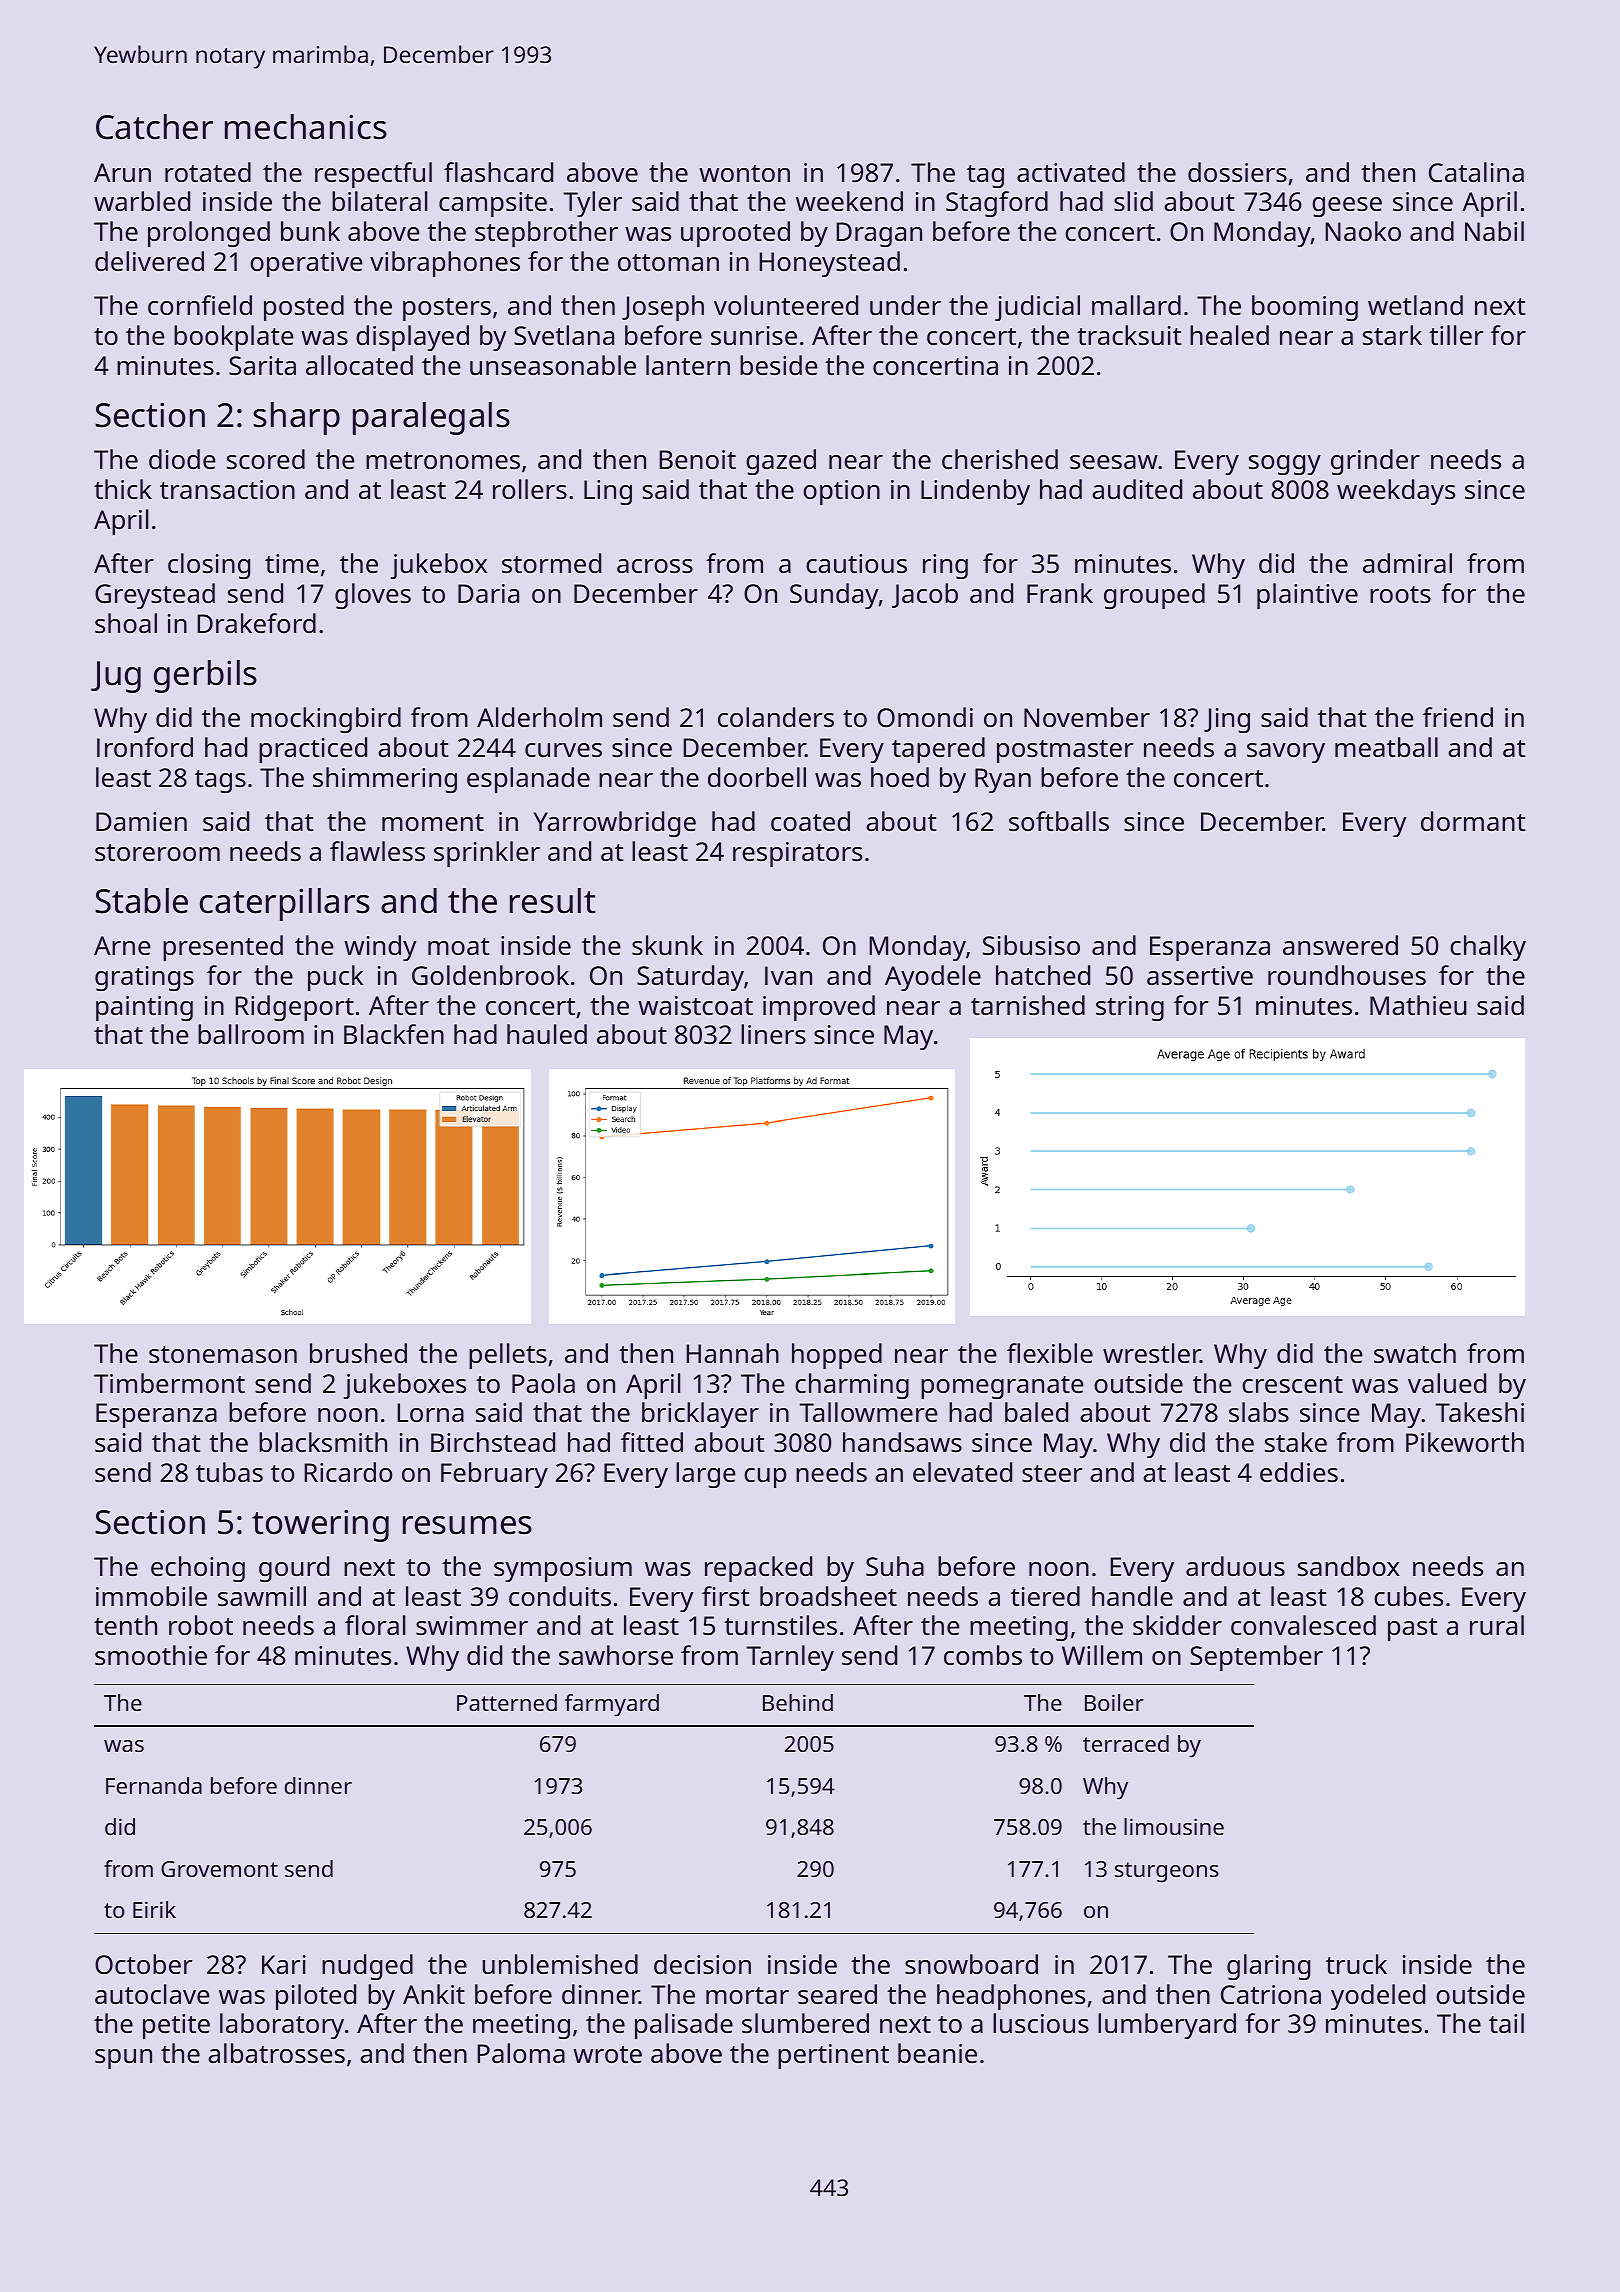  Describe the element at coordinates (798, 1702) in the screenshot. I see `Behind` at that location.
